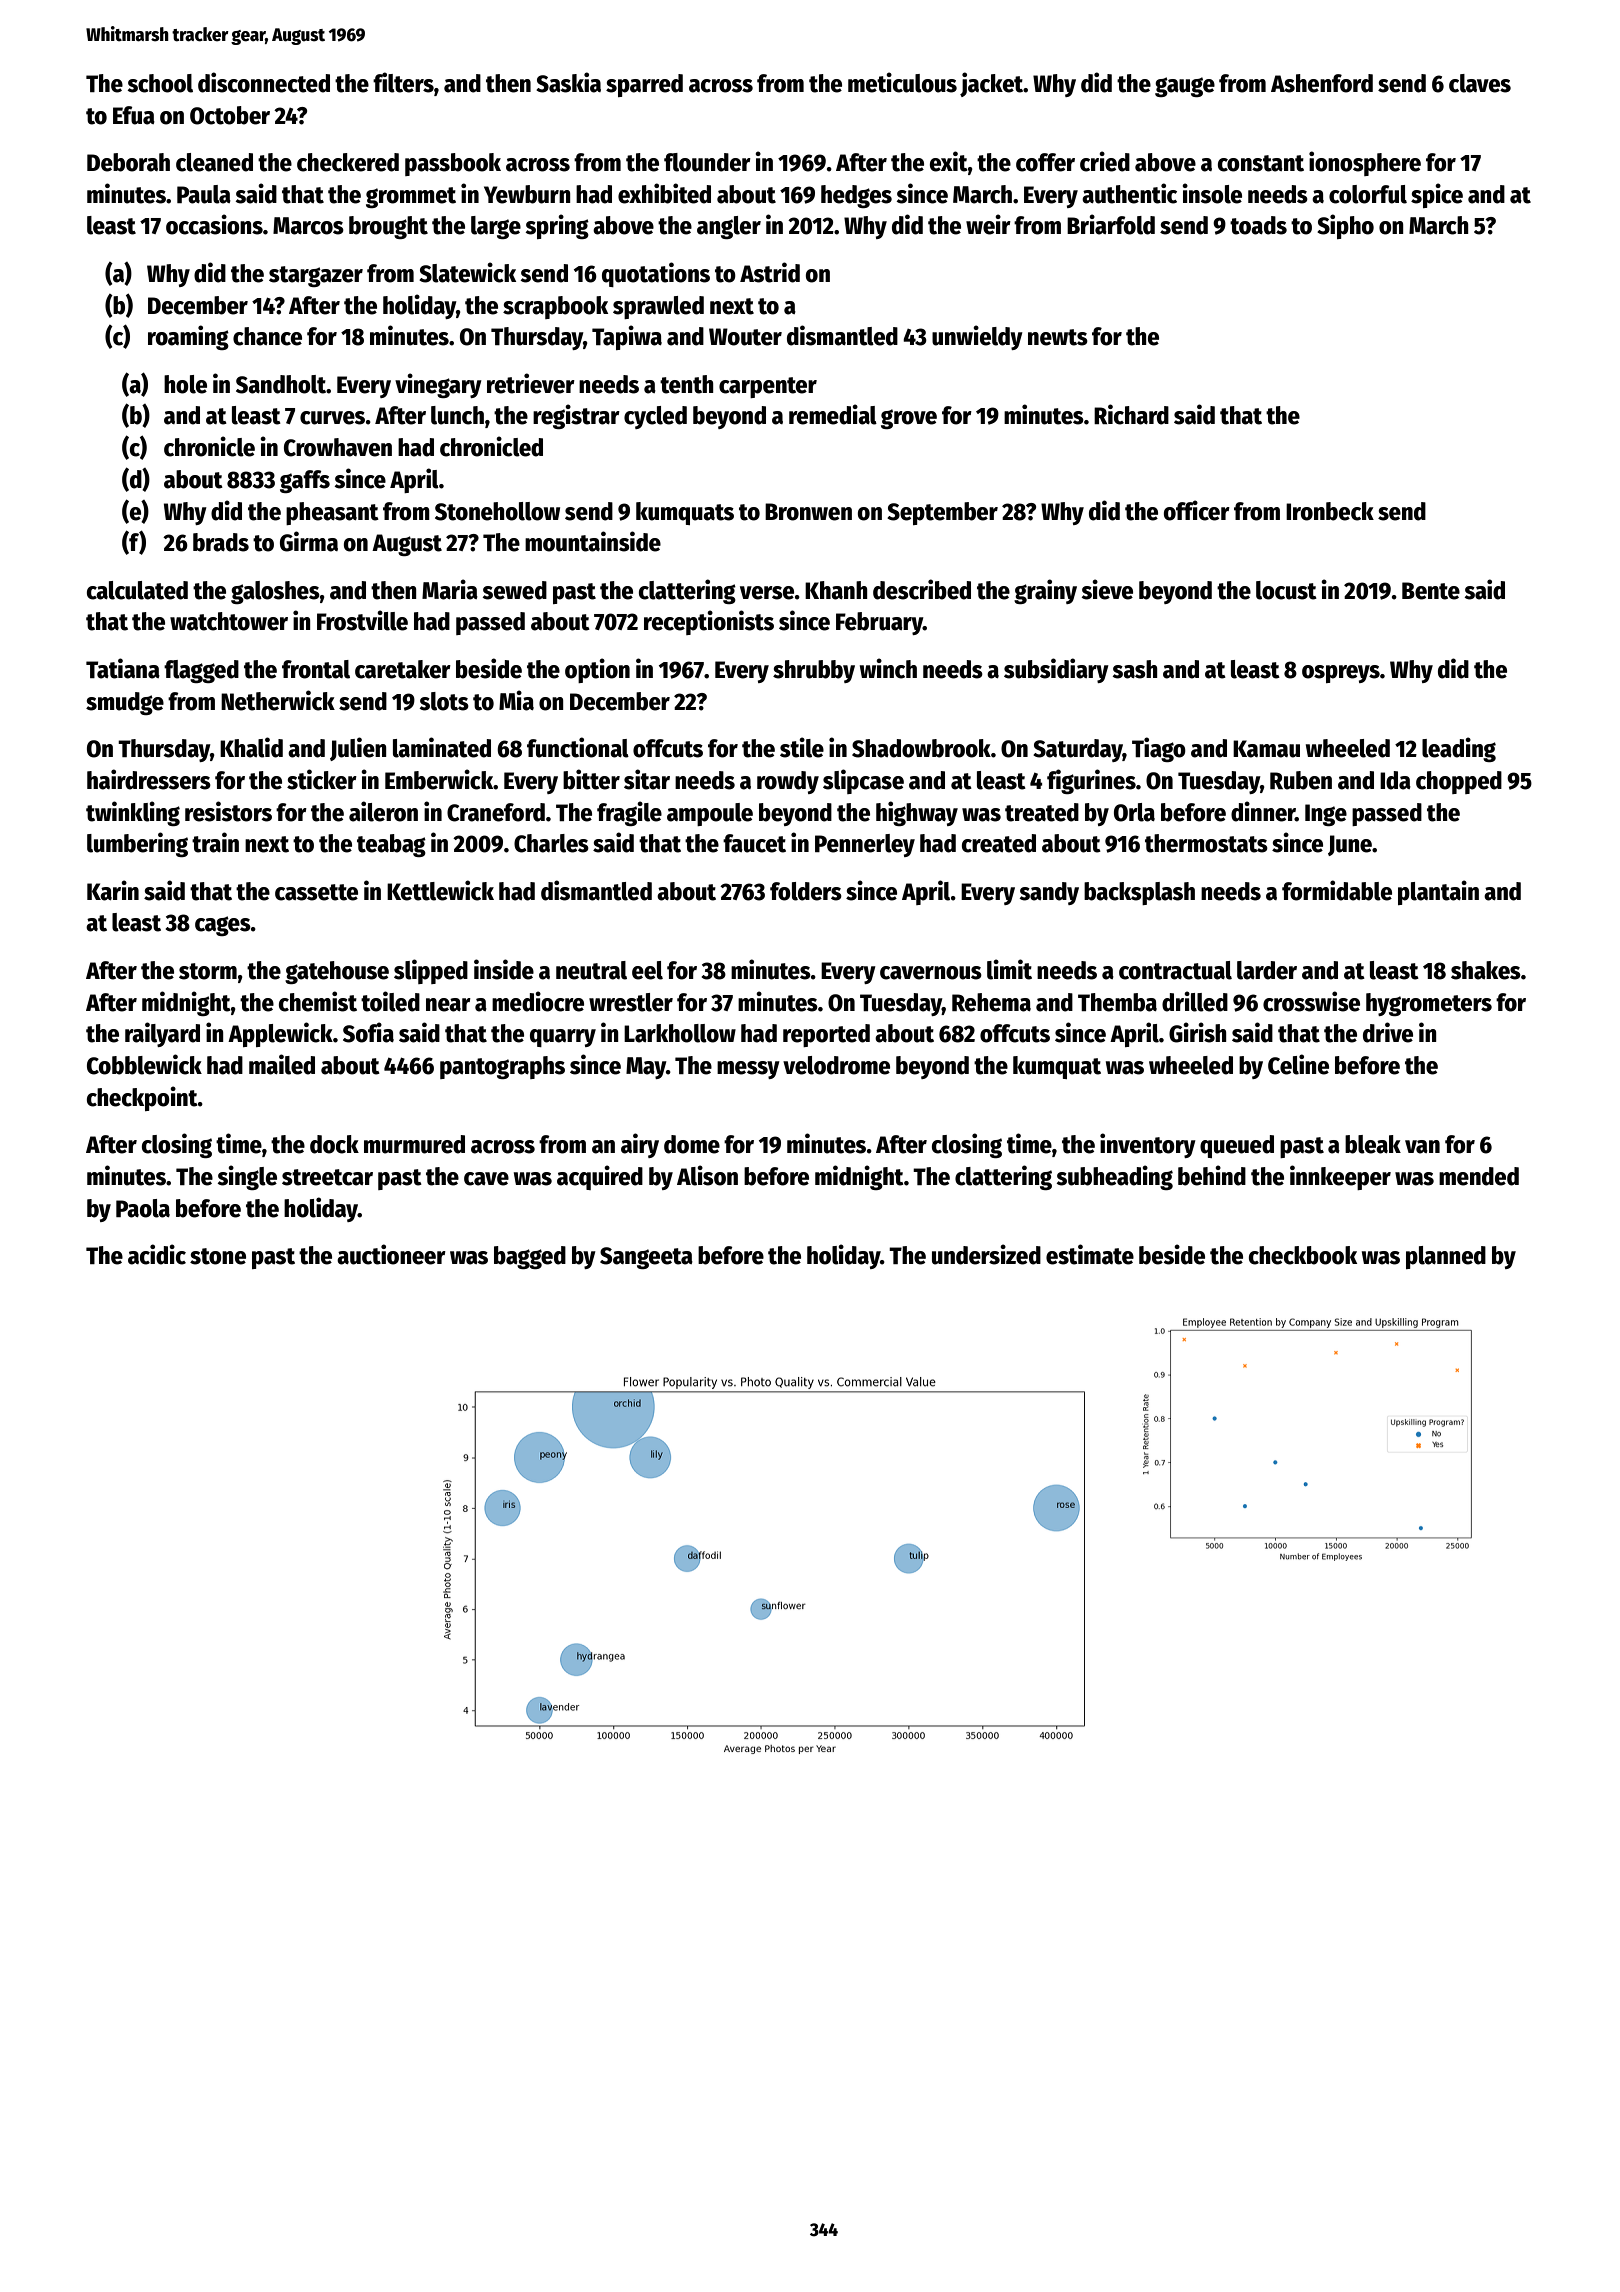 The image size is (1620, 2292). What do you see at coordinates (1345, 226) in the image?
I see `Sipho` at bounding box center [1345, 226].
